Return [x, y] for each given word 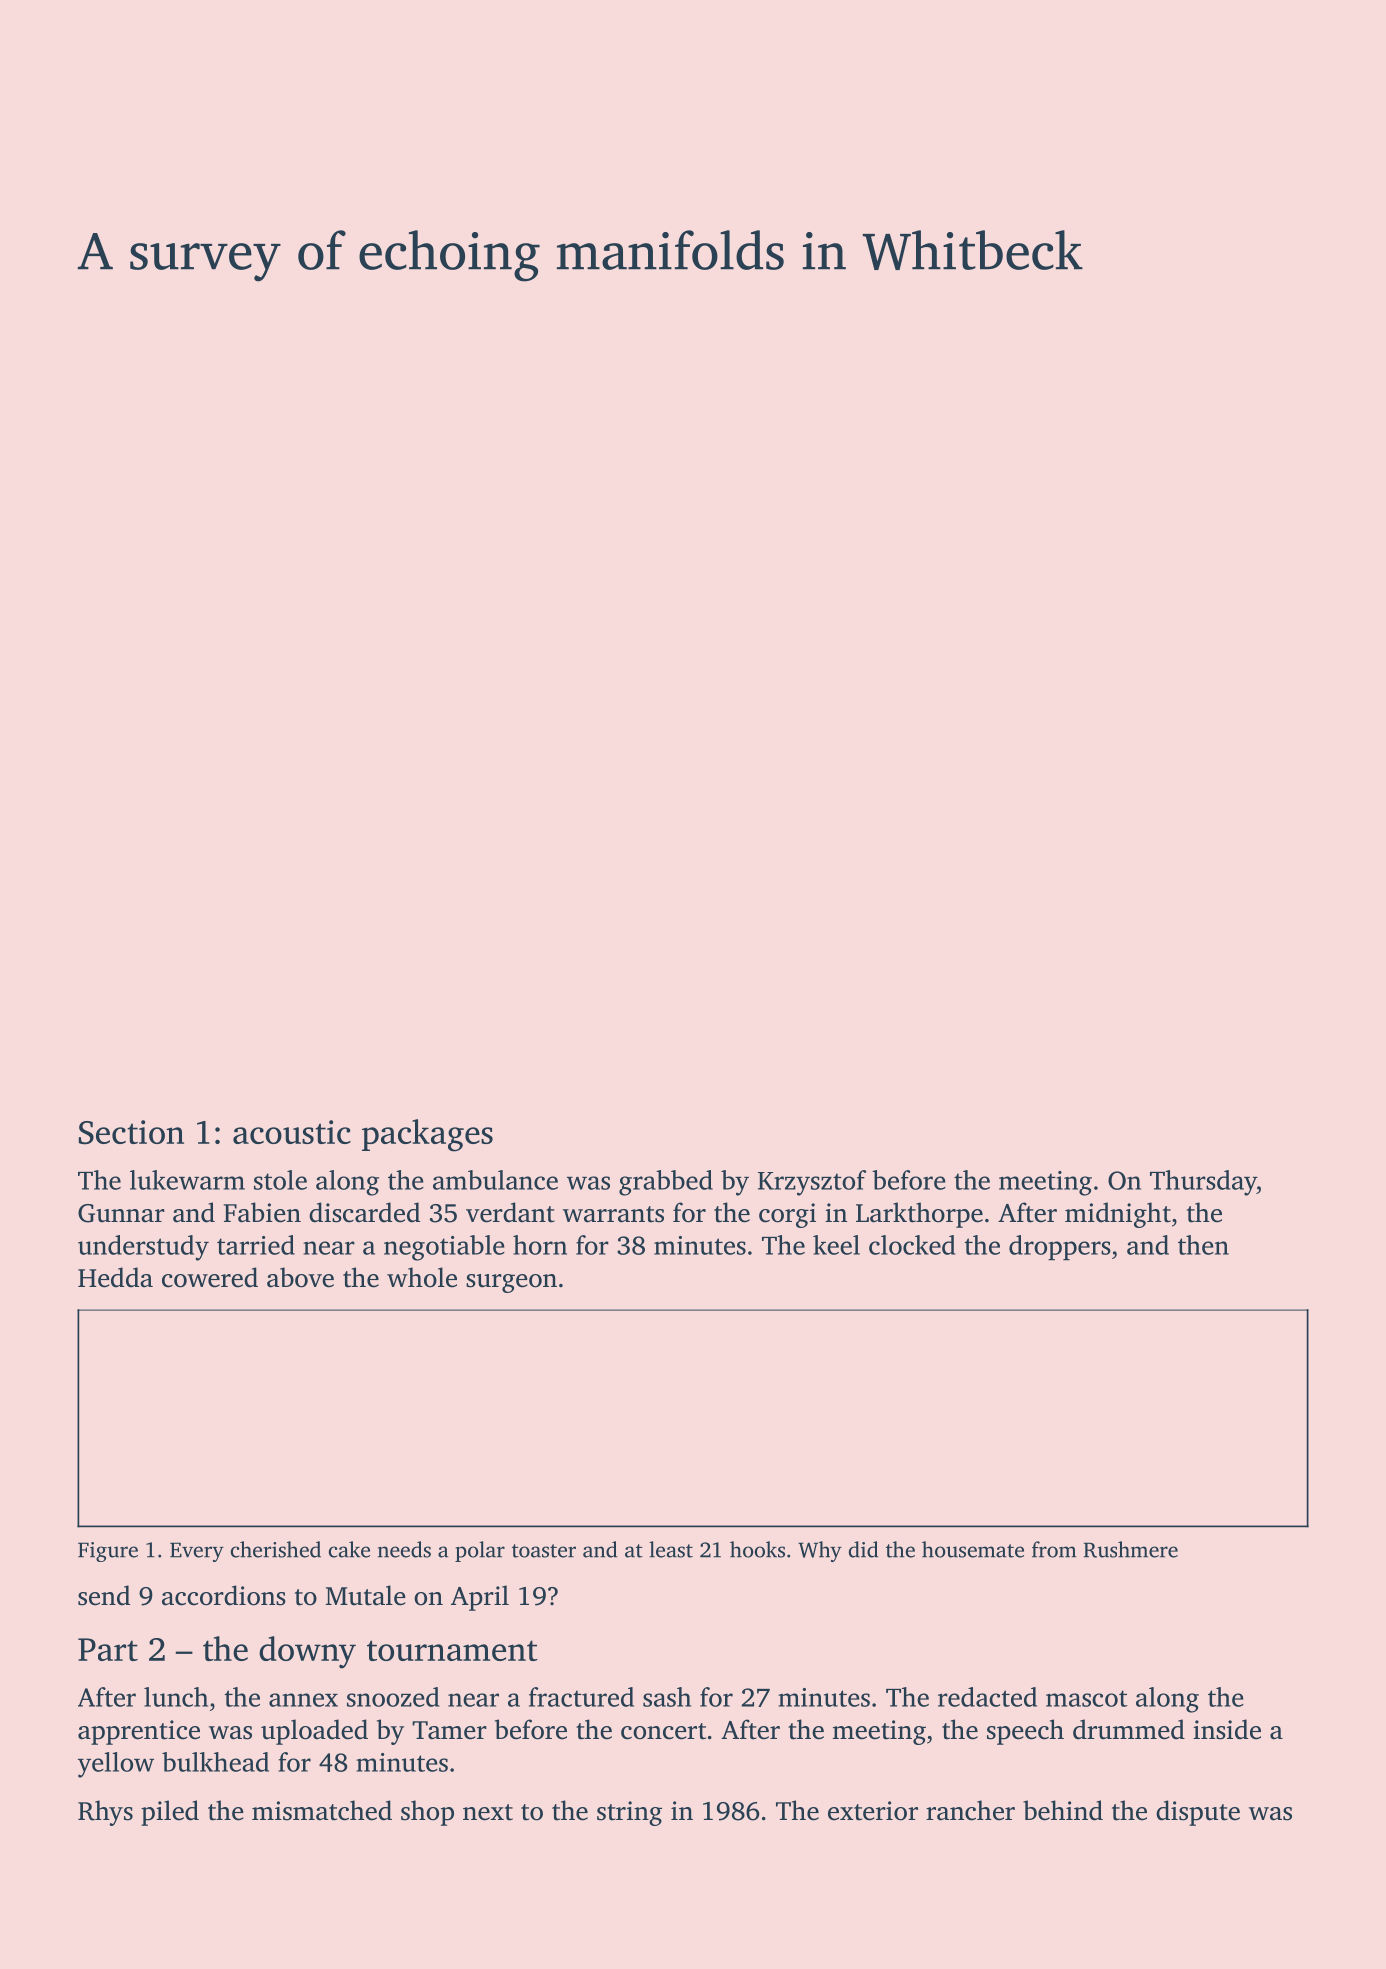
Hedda [115, 1277]
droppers [1060, 1248]
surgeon [511, 1283]
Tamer [449, 1730]
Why [820, 1551]
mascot [1087, 1698]
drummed [1129, 1729]
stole [280, 1180]
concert [663, 1731]
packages [427, 1135]
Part [108, 1649]
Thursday [1203, 1183]
